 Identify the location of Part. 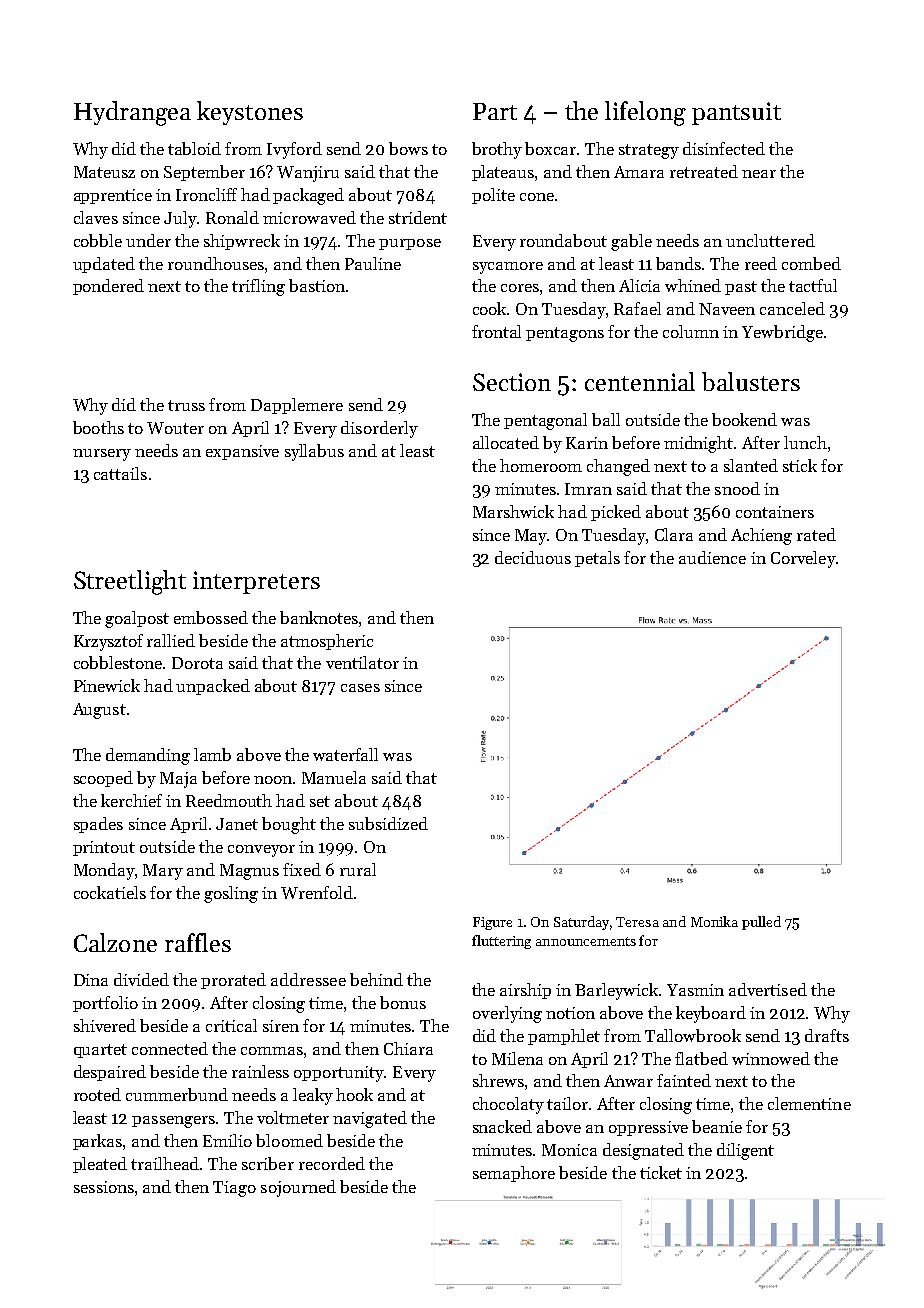
(495, 111).
